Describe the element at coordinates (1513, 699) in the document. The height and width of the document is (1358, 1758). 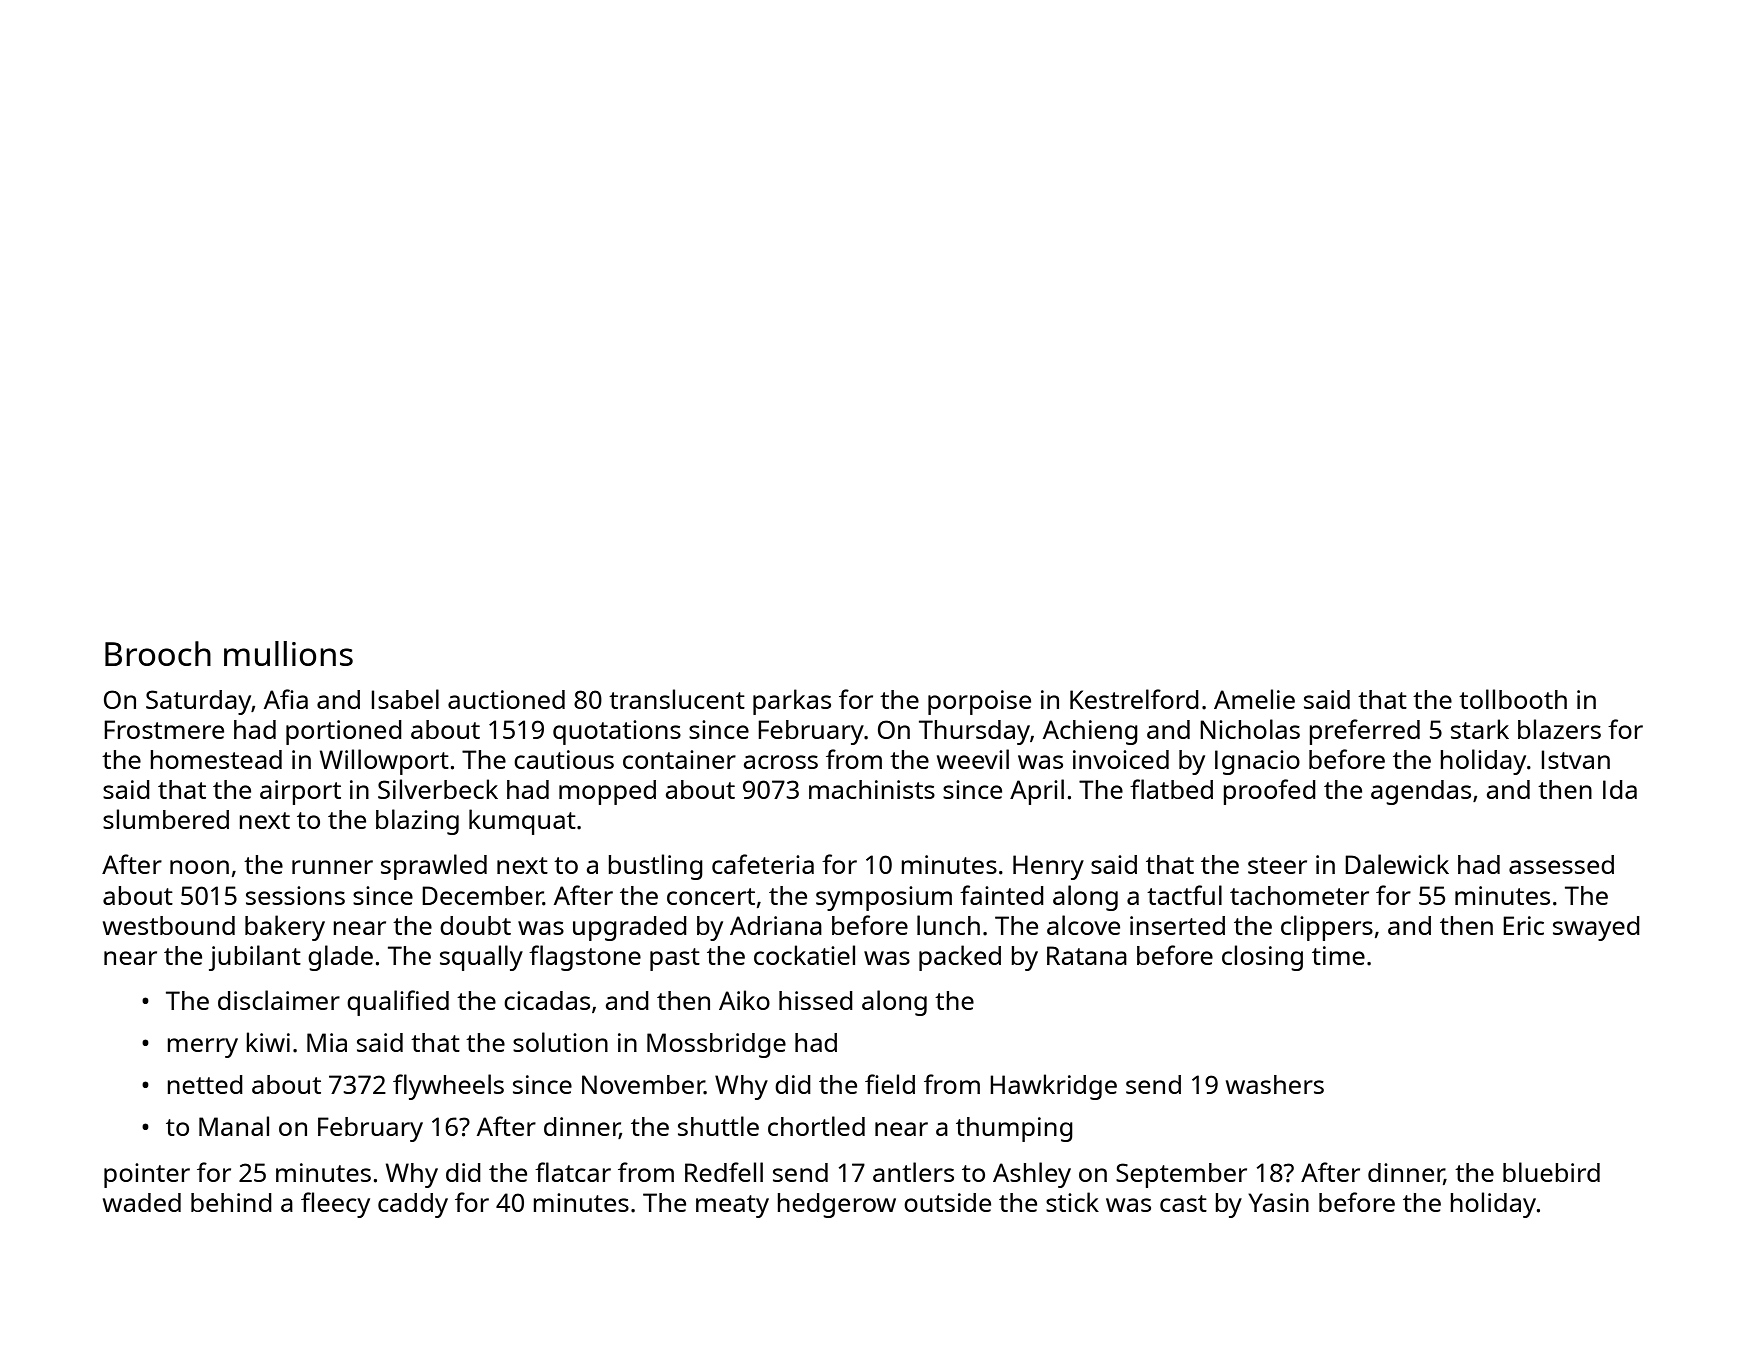
I see `tollbooth` at that location.
